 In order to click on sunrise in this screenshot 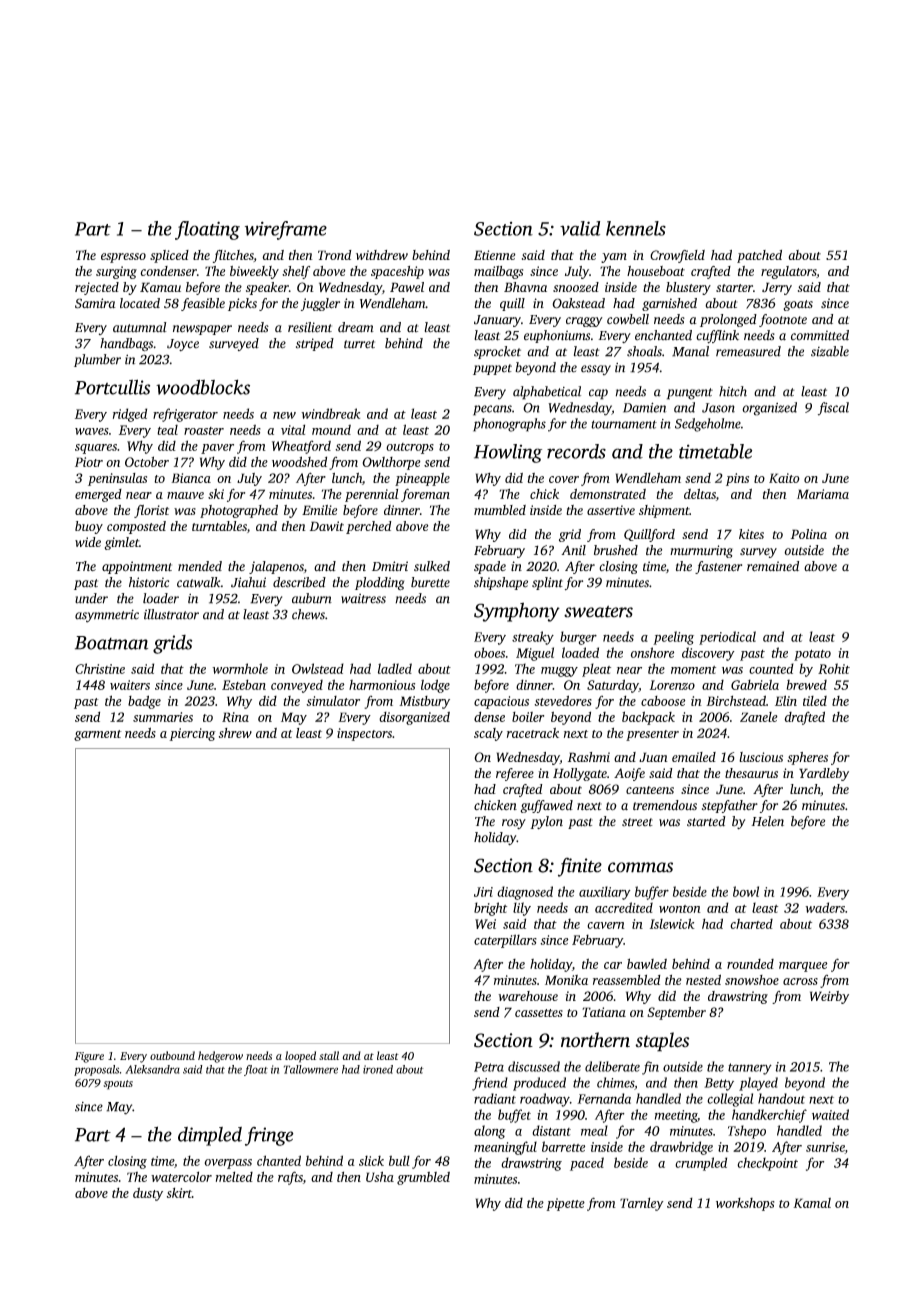, I will do `click(825, 1148)`.
